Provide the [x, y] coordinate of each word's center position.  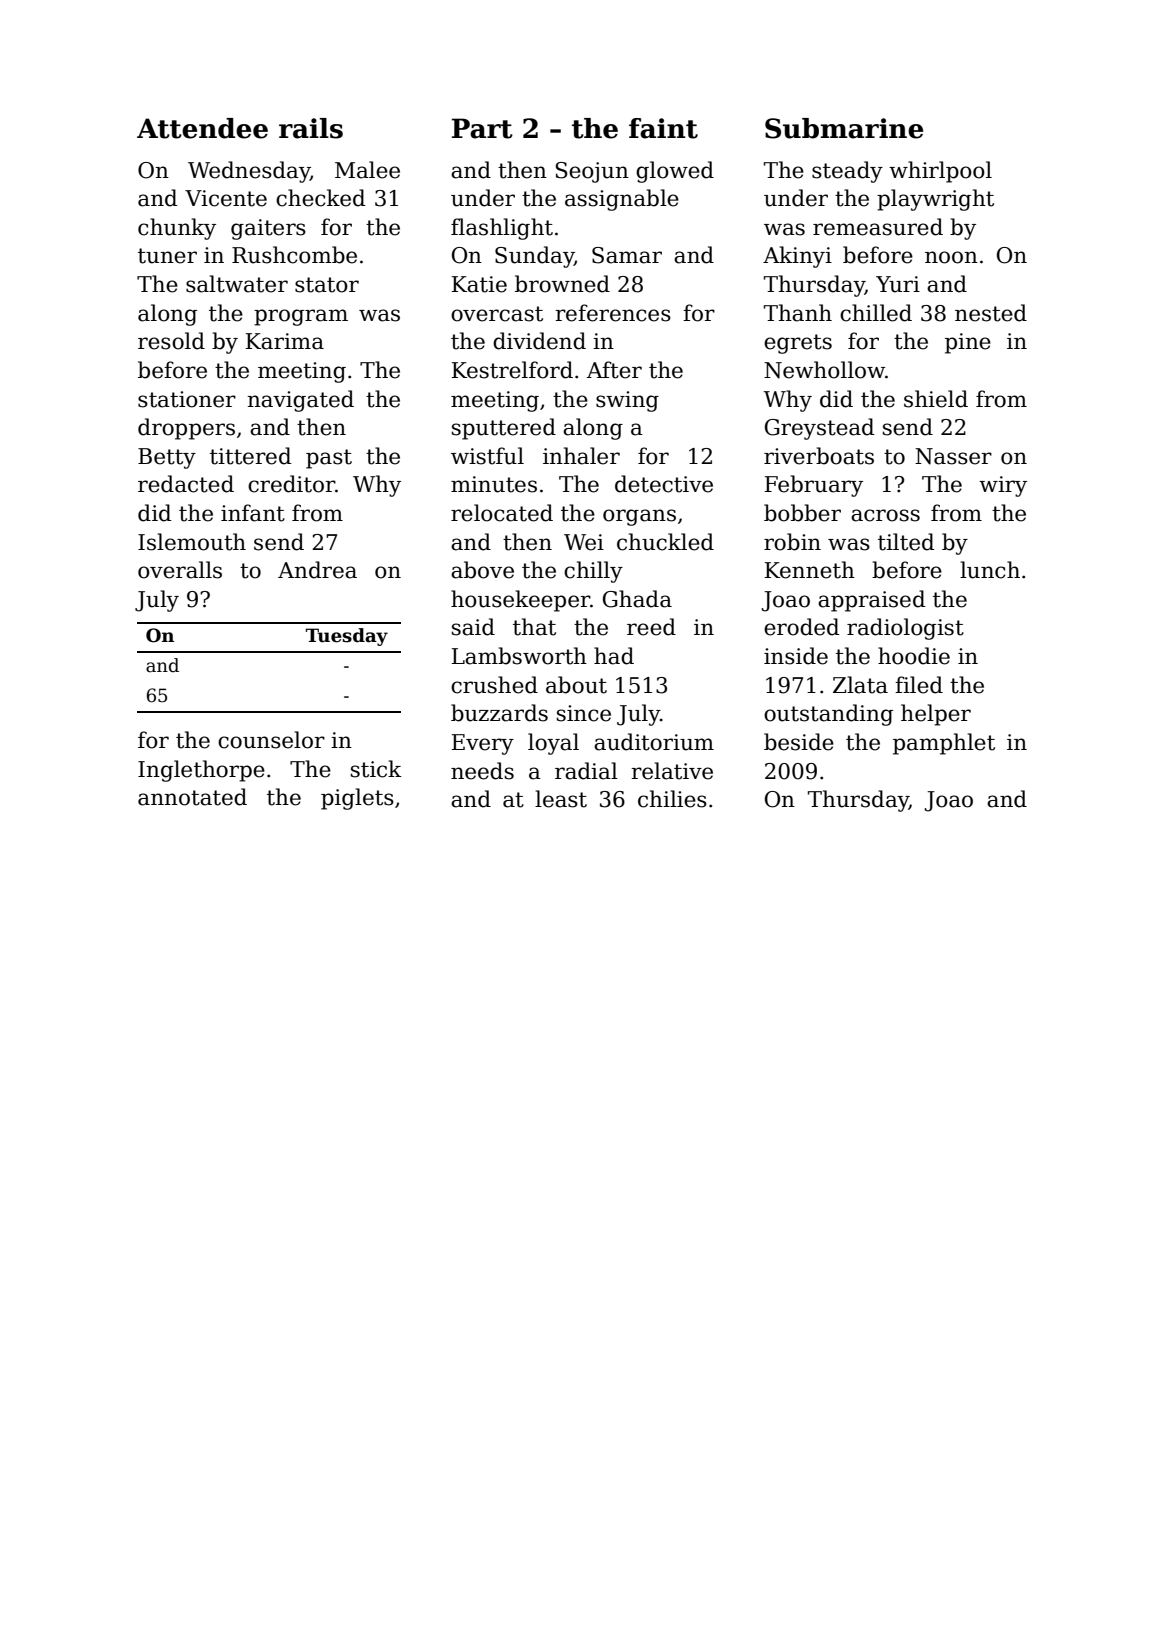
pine [968, 343]
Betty [167, 458]
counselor [271, 740]
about [576, 685]
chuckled [665, 542]
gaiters [268, 229]
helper [936, 715]
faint [663, 128]
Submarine [844, 128]
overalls [180, 570]
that [534, 627]
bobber [802, 513]
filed [919, 685]
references [613, 313]
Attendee [202, 128]
